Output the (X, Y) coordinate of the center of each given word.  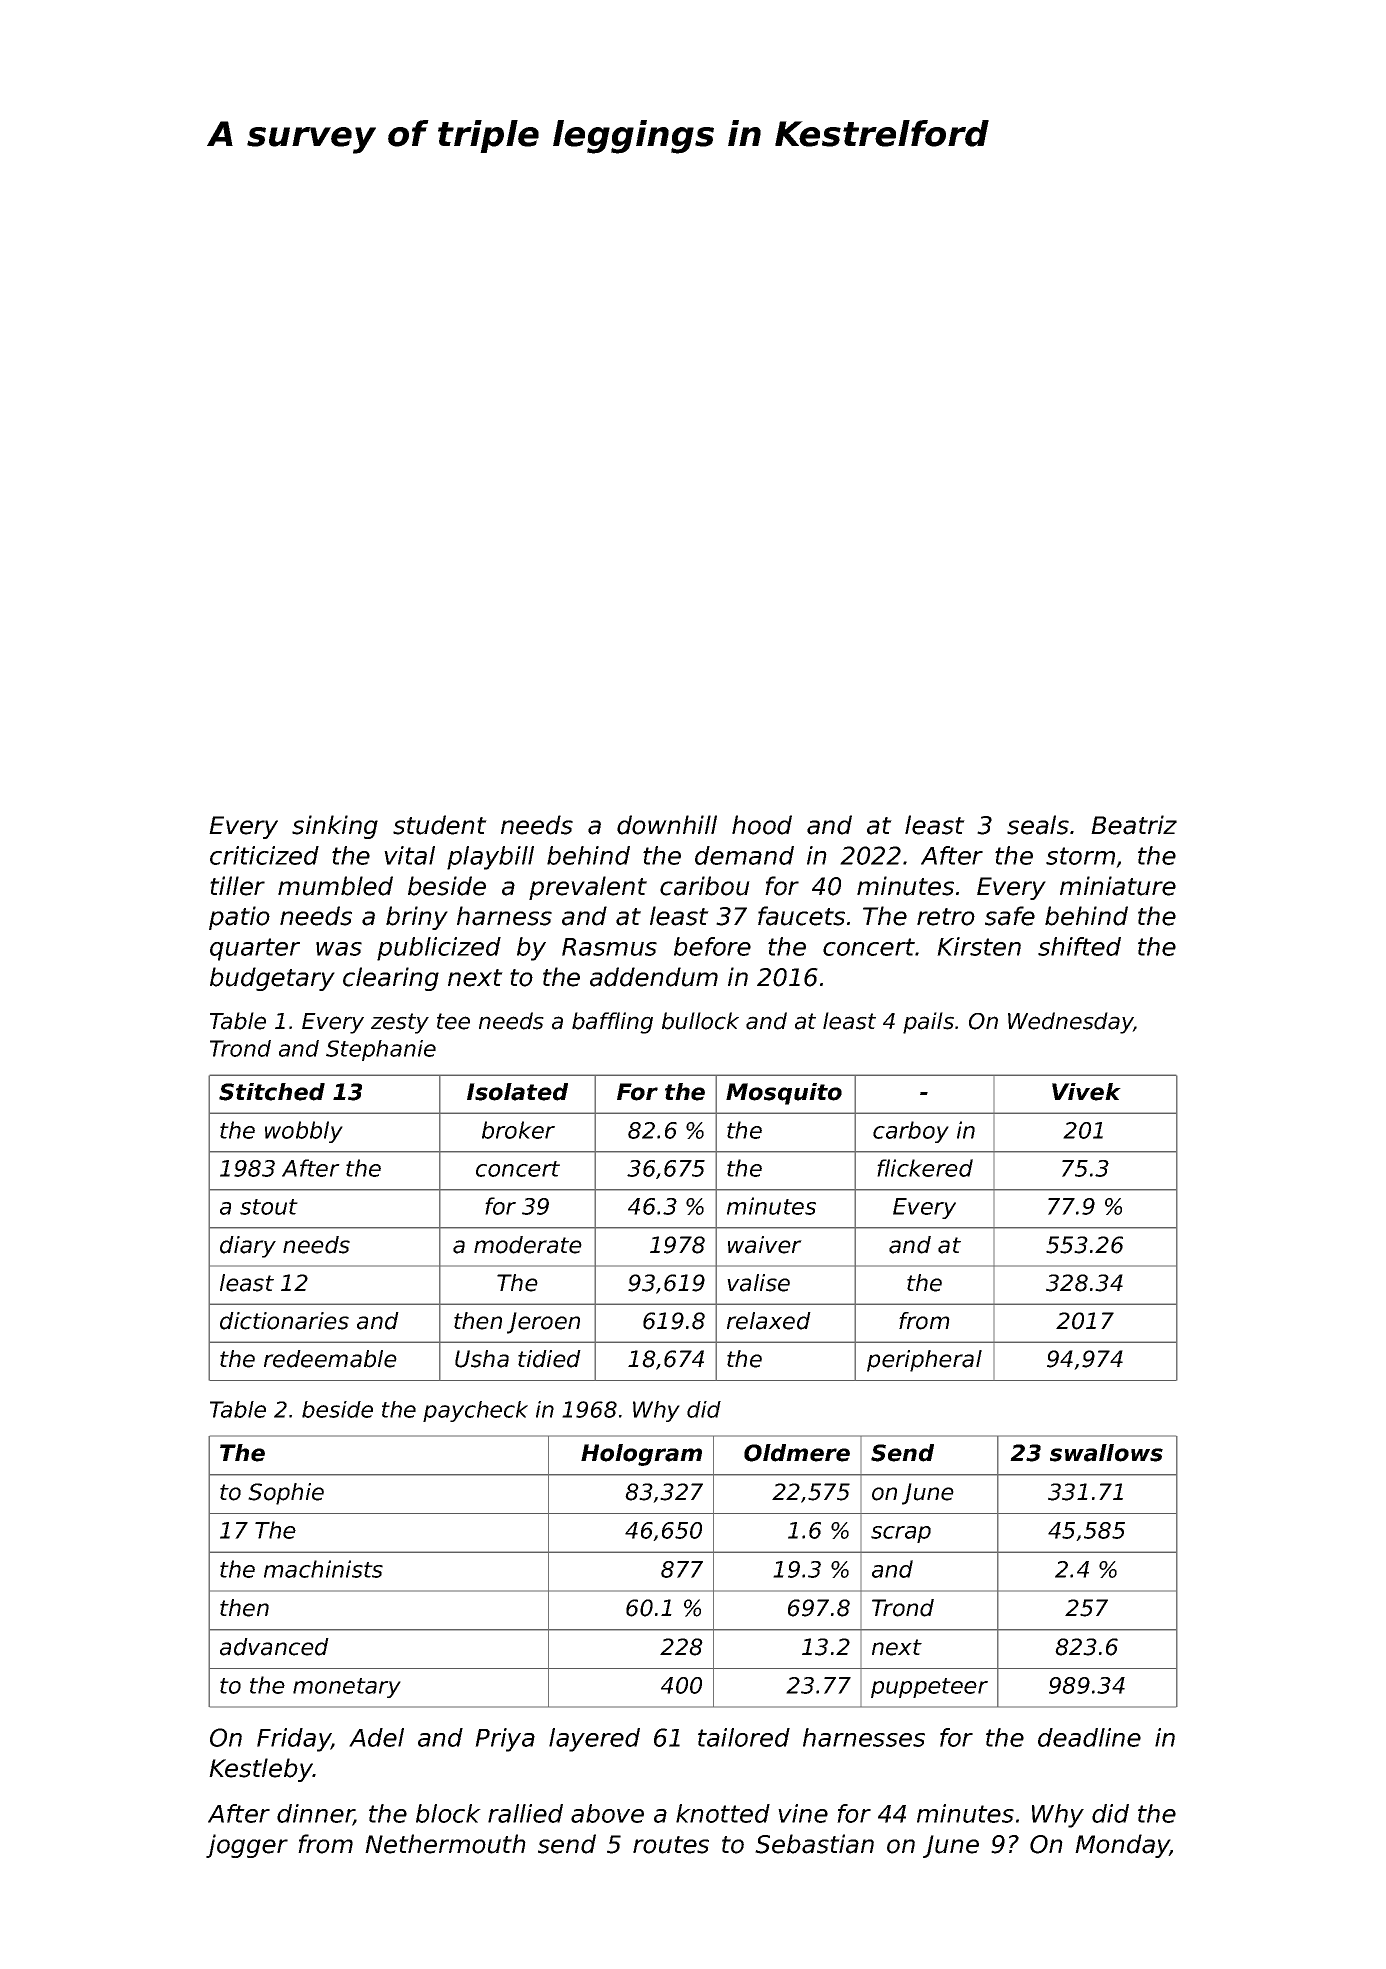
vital (409, 855)
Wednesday (1071, 1023)
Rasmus (609, 947)
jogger (247, 1846)
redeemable (330, 1359)
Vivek (1086, 1092)
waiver (765, 1245)
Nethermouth (445, 1844)
